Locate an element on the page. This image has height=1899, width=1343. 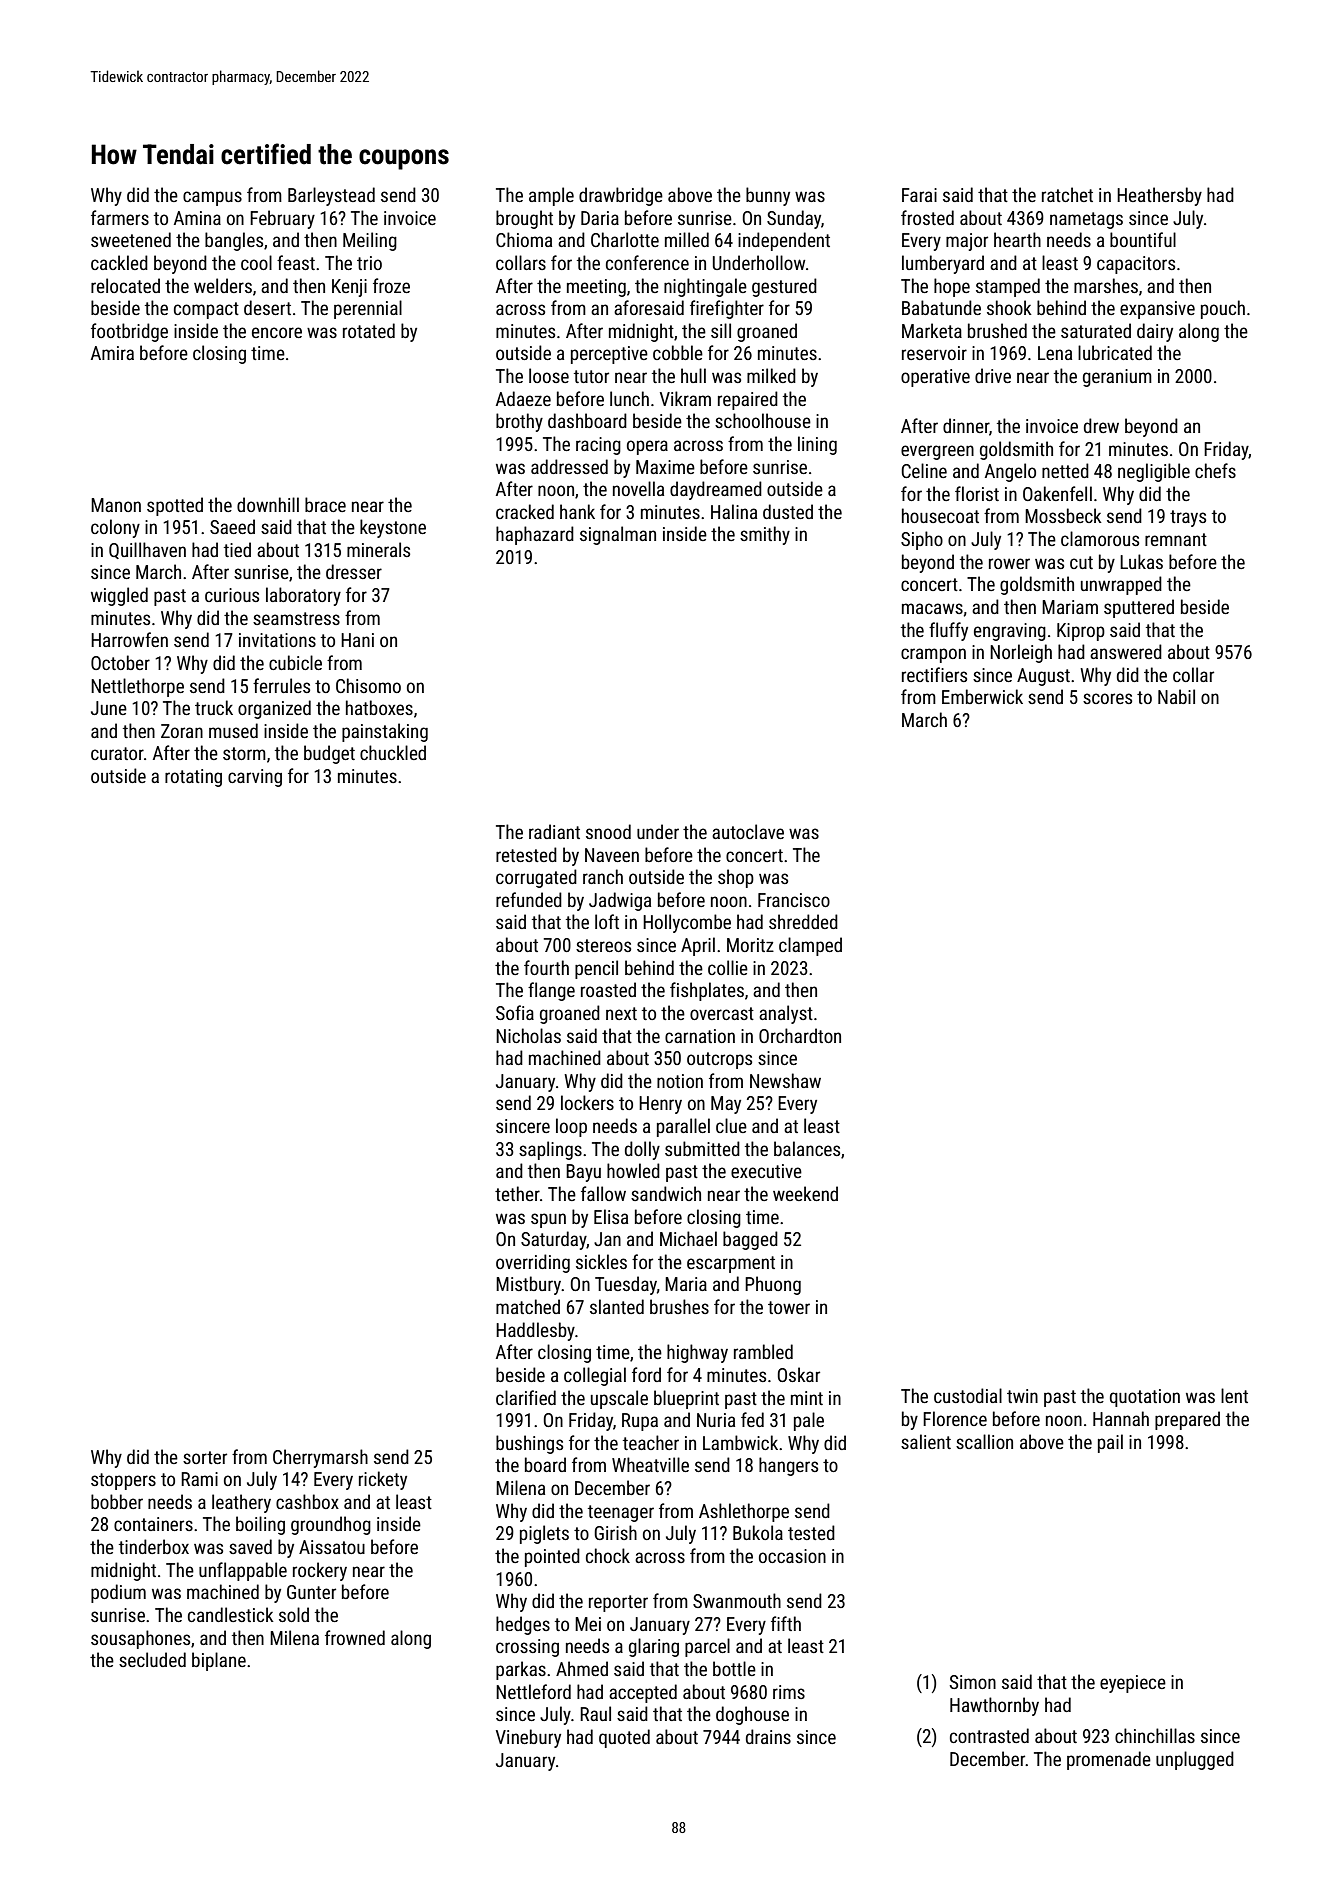
dusted is located at coordinates (788, 511).
